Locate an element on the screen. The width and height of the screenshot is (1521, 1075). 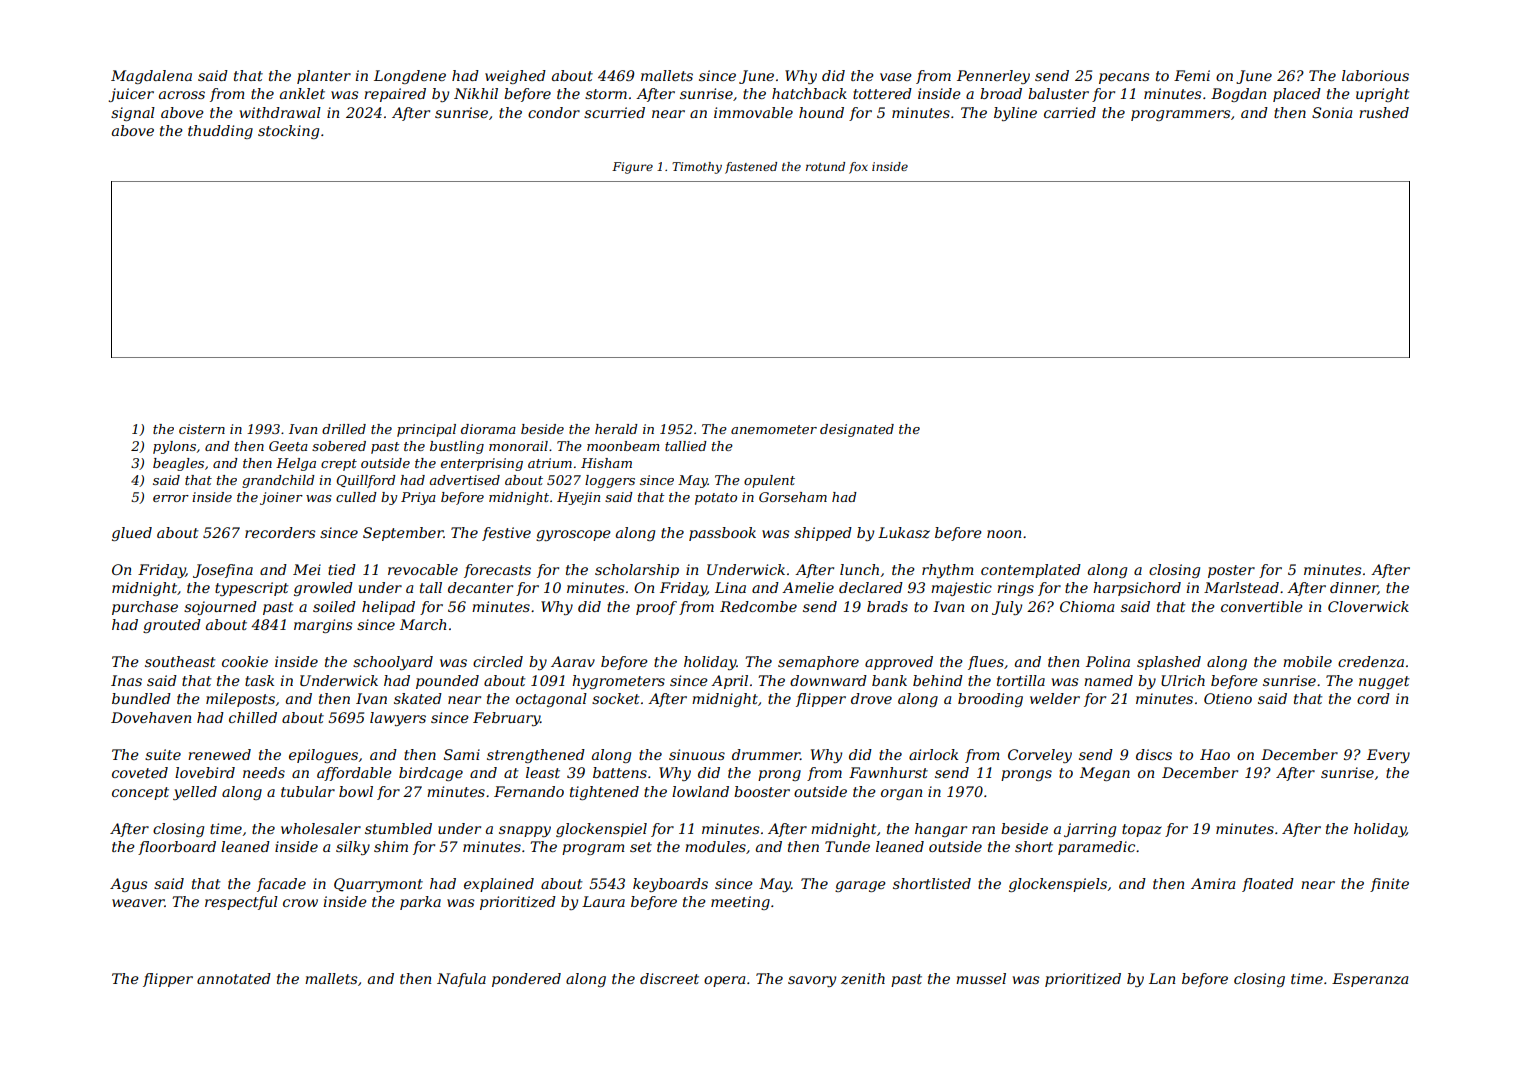
noon is located at coordinates (1004, 534).
